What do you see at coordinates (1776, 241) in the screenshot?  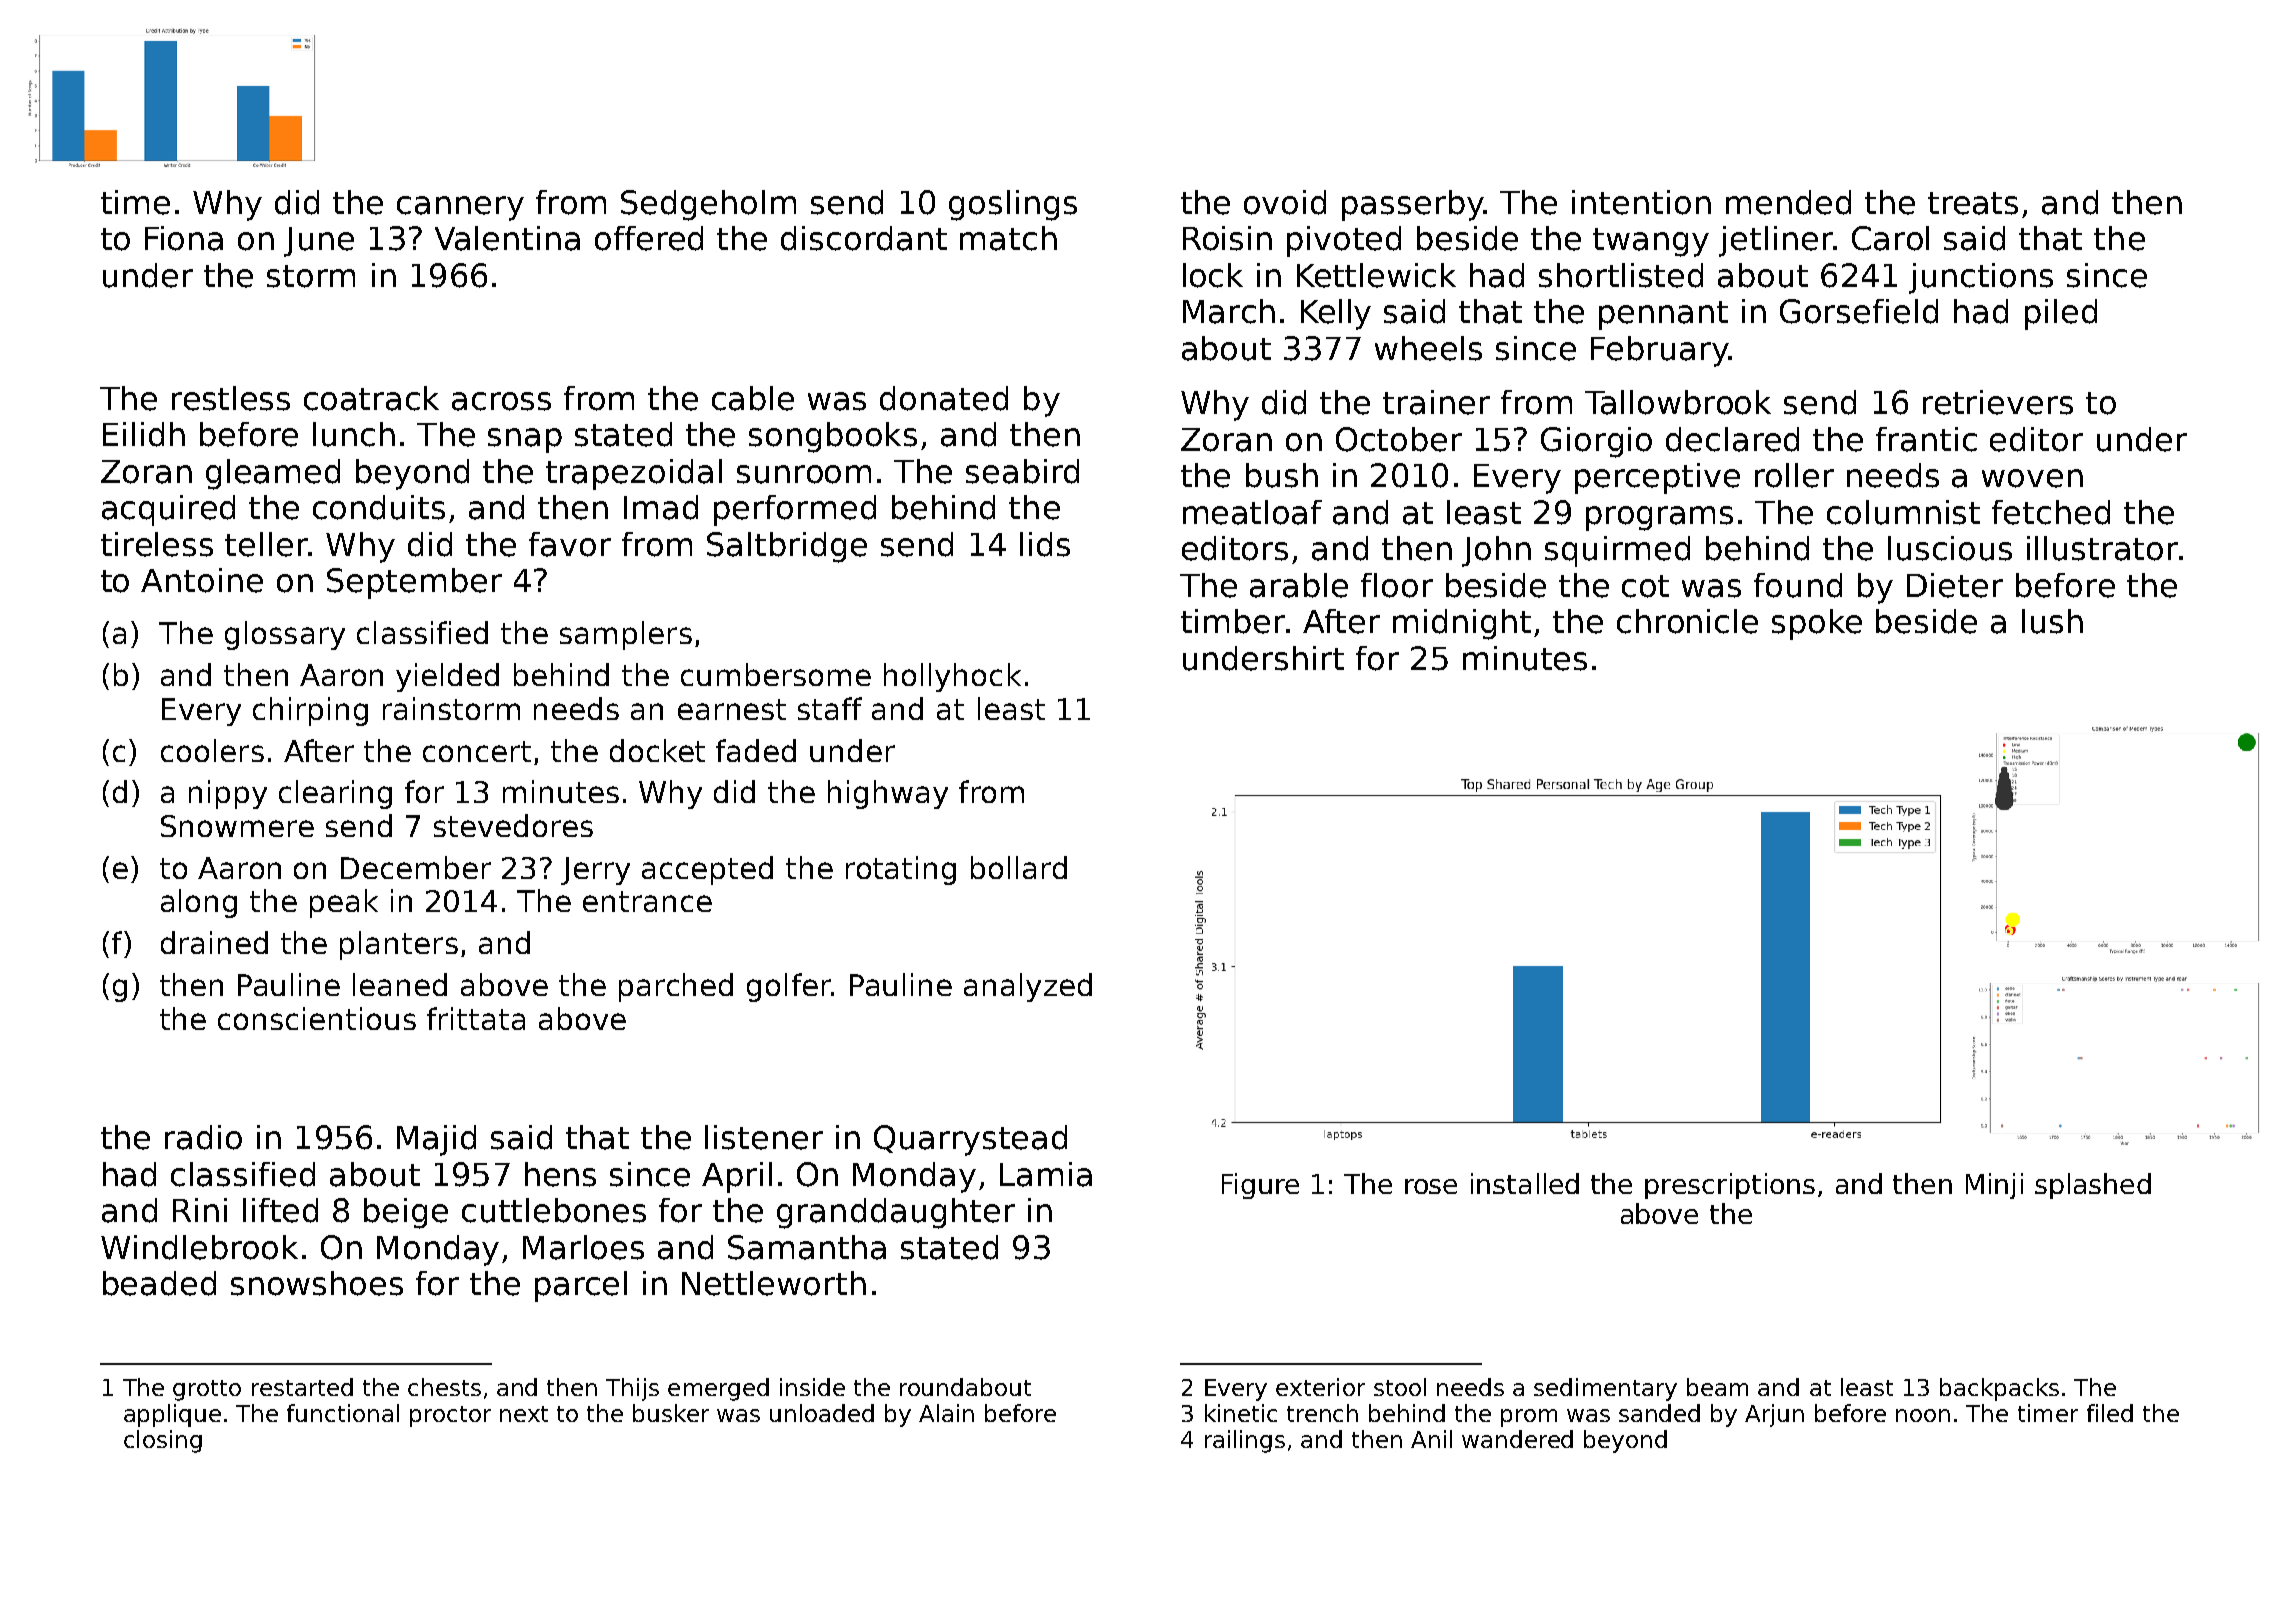 I see `jetliner` at bounding box center [1776, 241].
